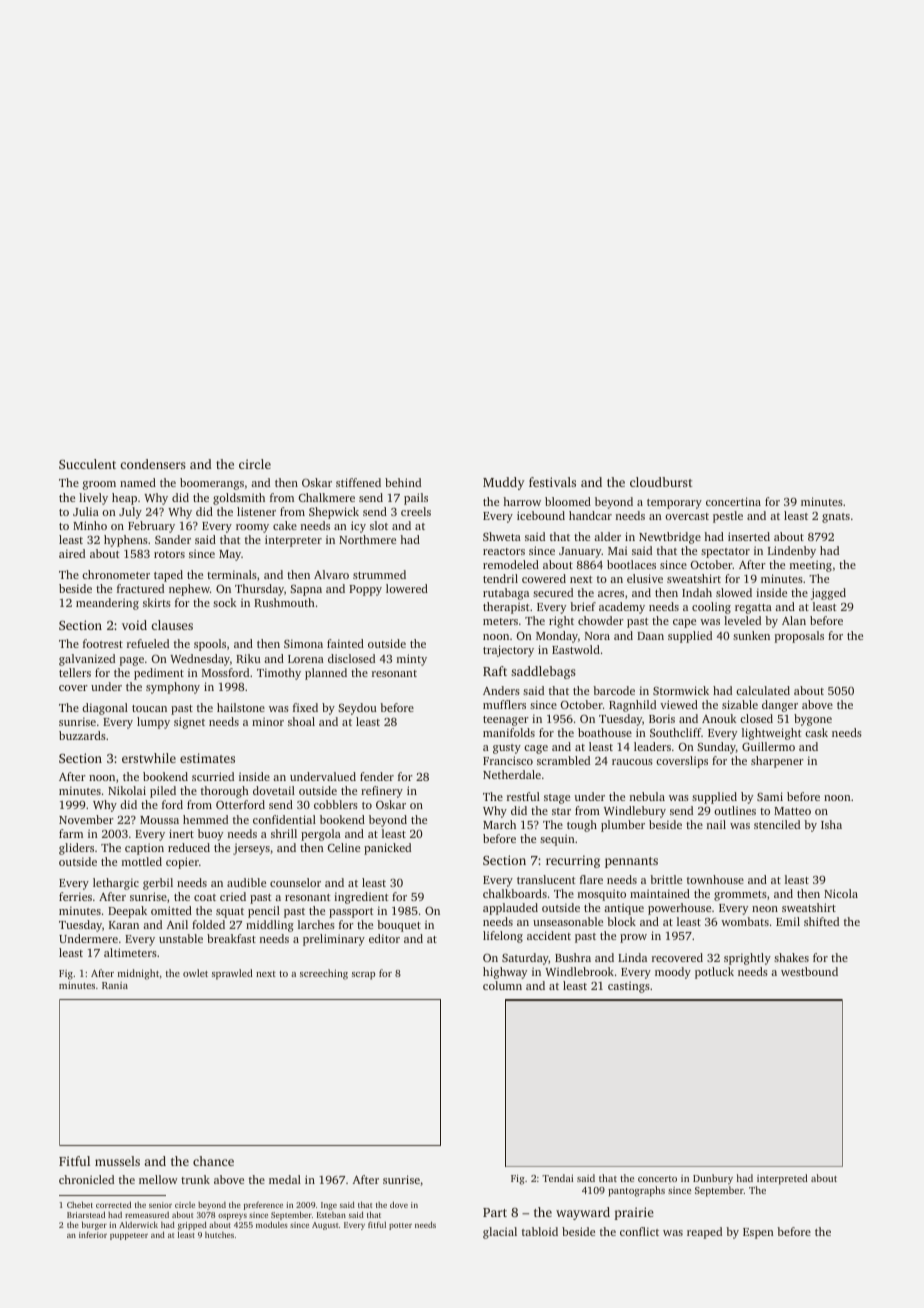 The width and height of the screenshot is (924, 1308). I want to click on inferior, so click(93, 1235).
